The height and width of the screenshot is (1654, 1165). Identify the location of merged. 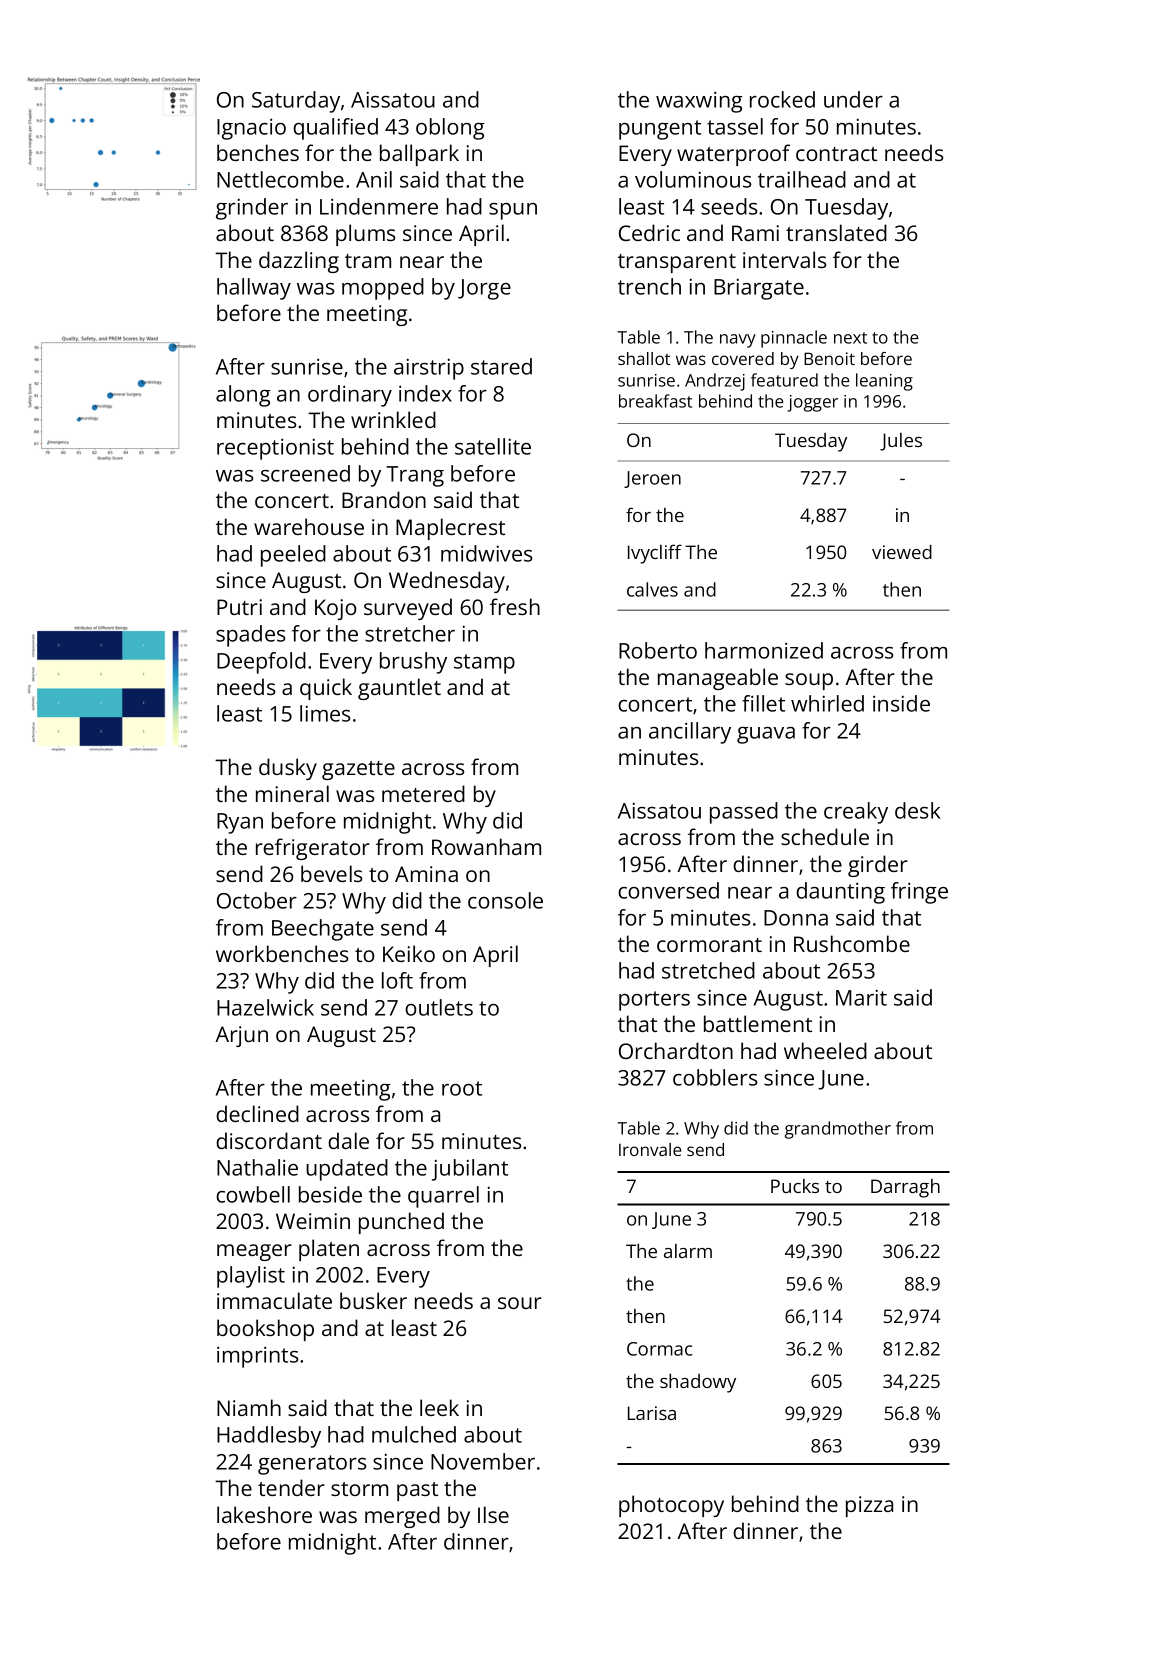
(402, 1517).
